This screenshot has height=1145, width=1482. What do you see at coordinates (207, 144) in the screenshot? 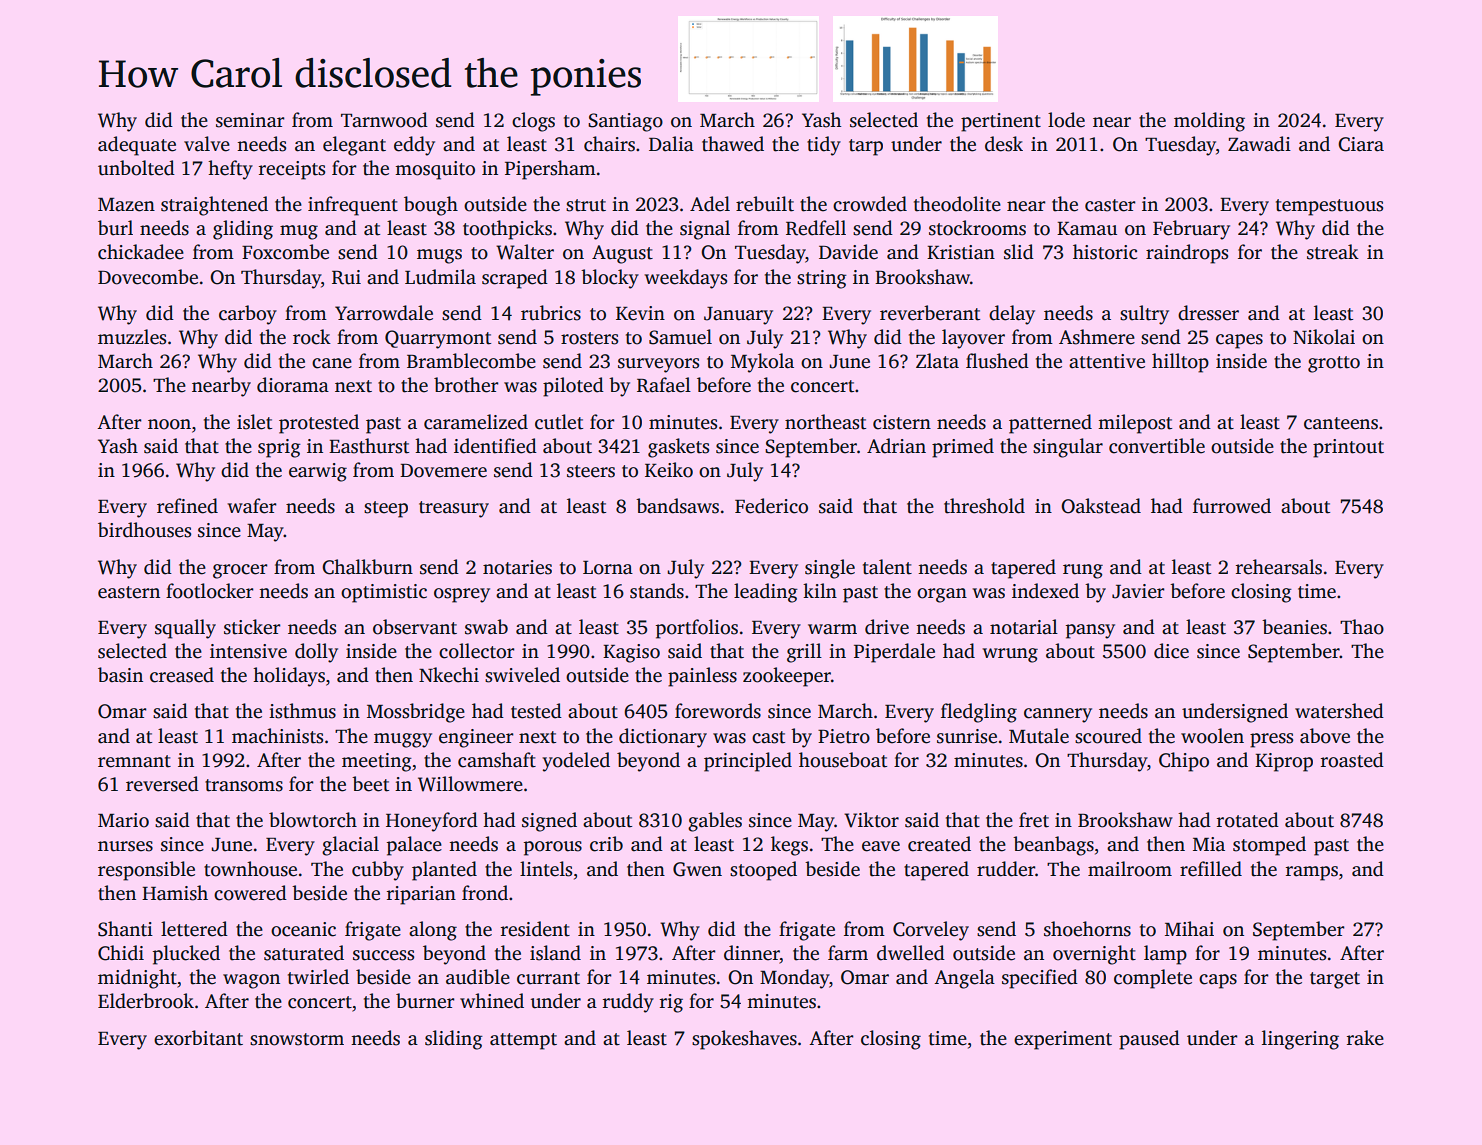
I see `valve` at bounding box center [207, 144].
